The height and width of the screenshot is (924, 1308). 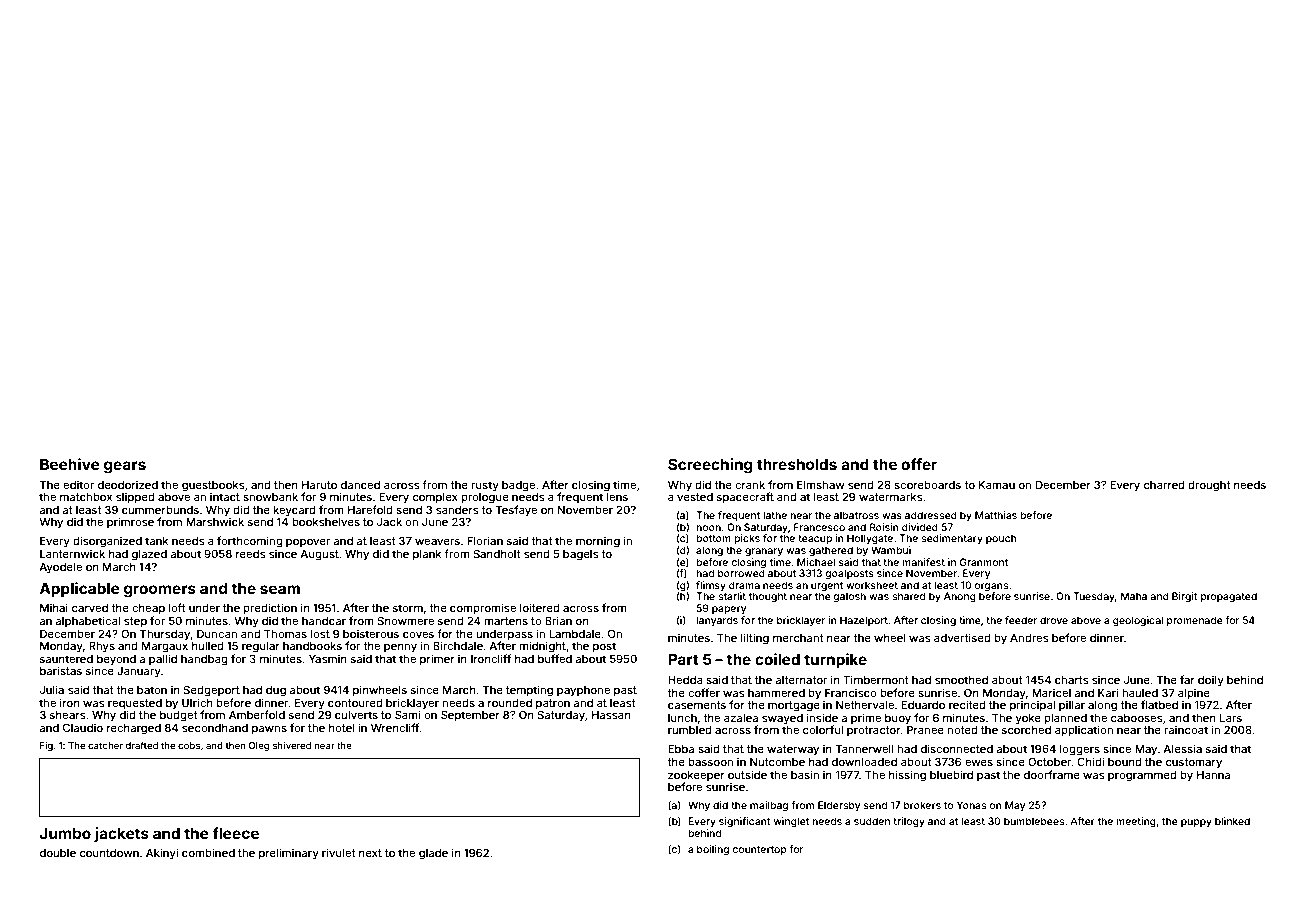 What do you see at coordinates (135, 704) in the screenshot?
I see `requested` at bounding box center [135, 704].
